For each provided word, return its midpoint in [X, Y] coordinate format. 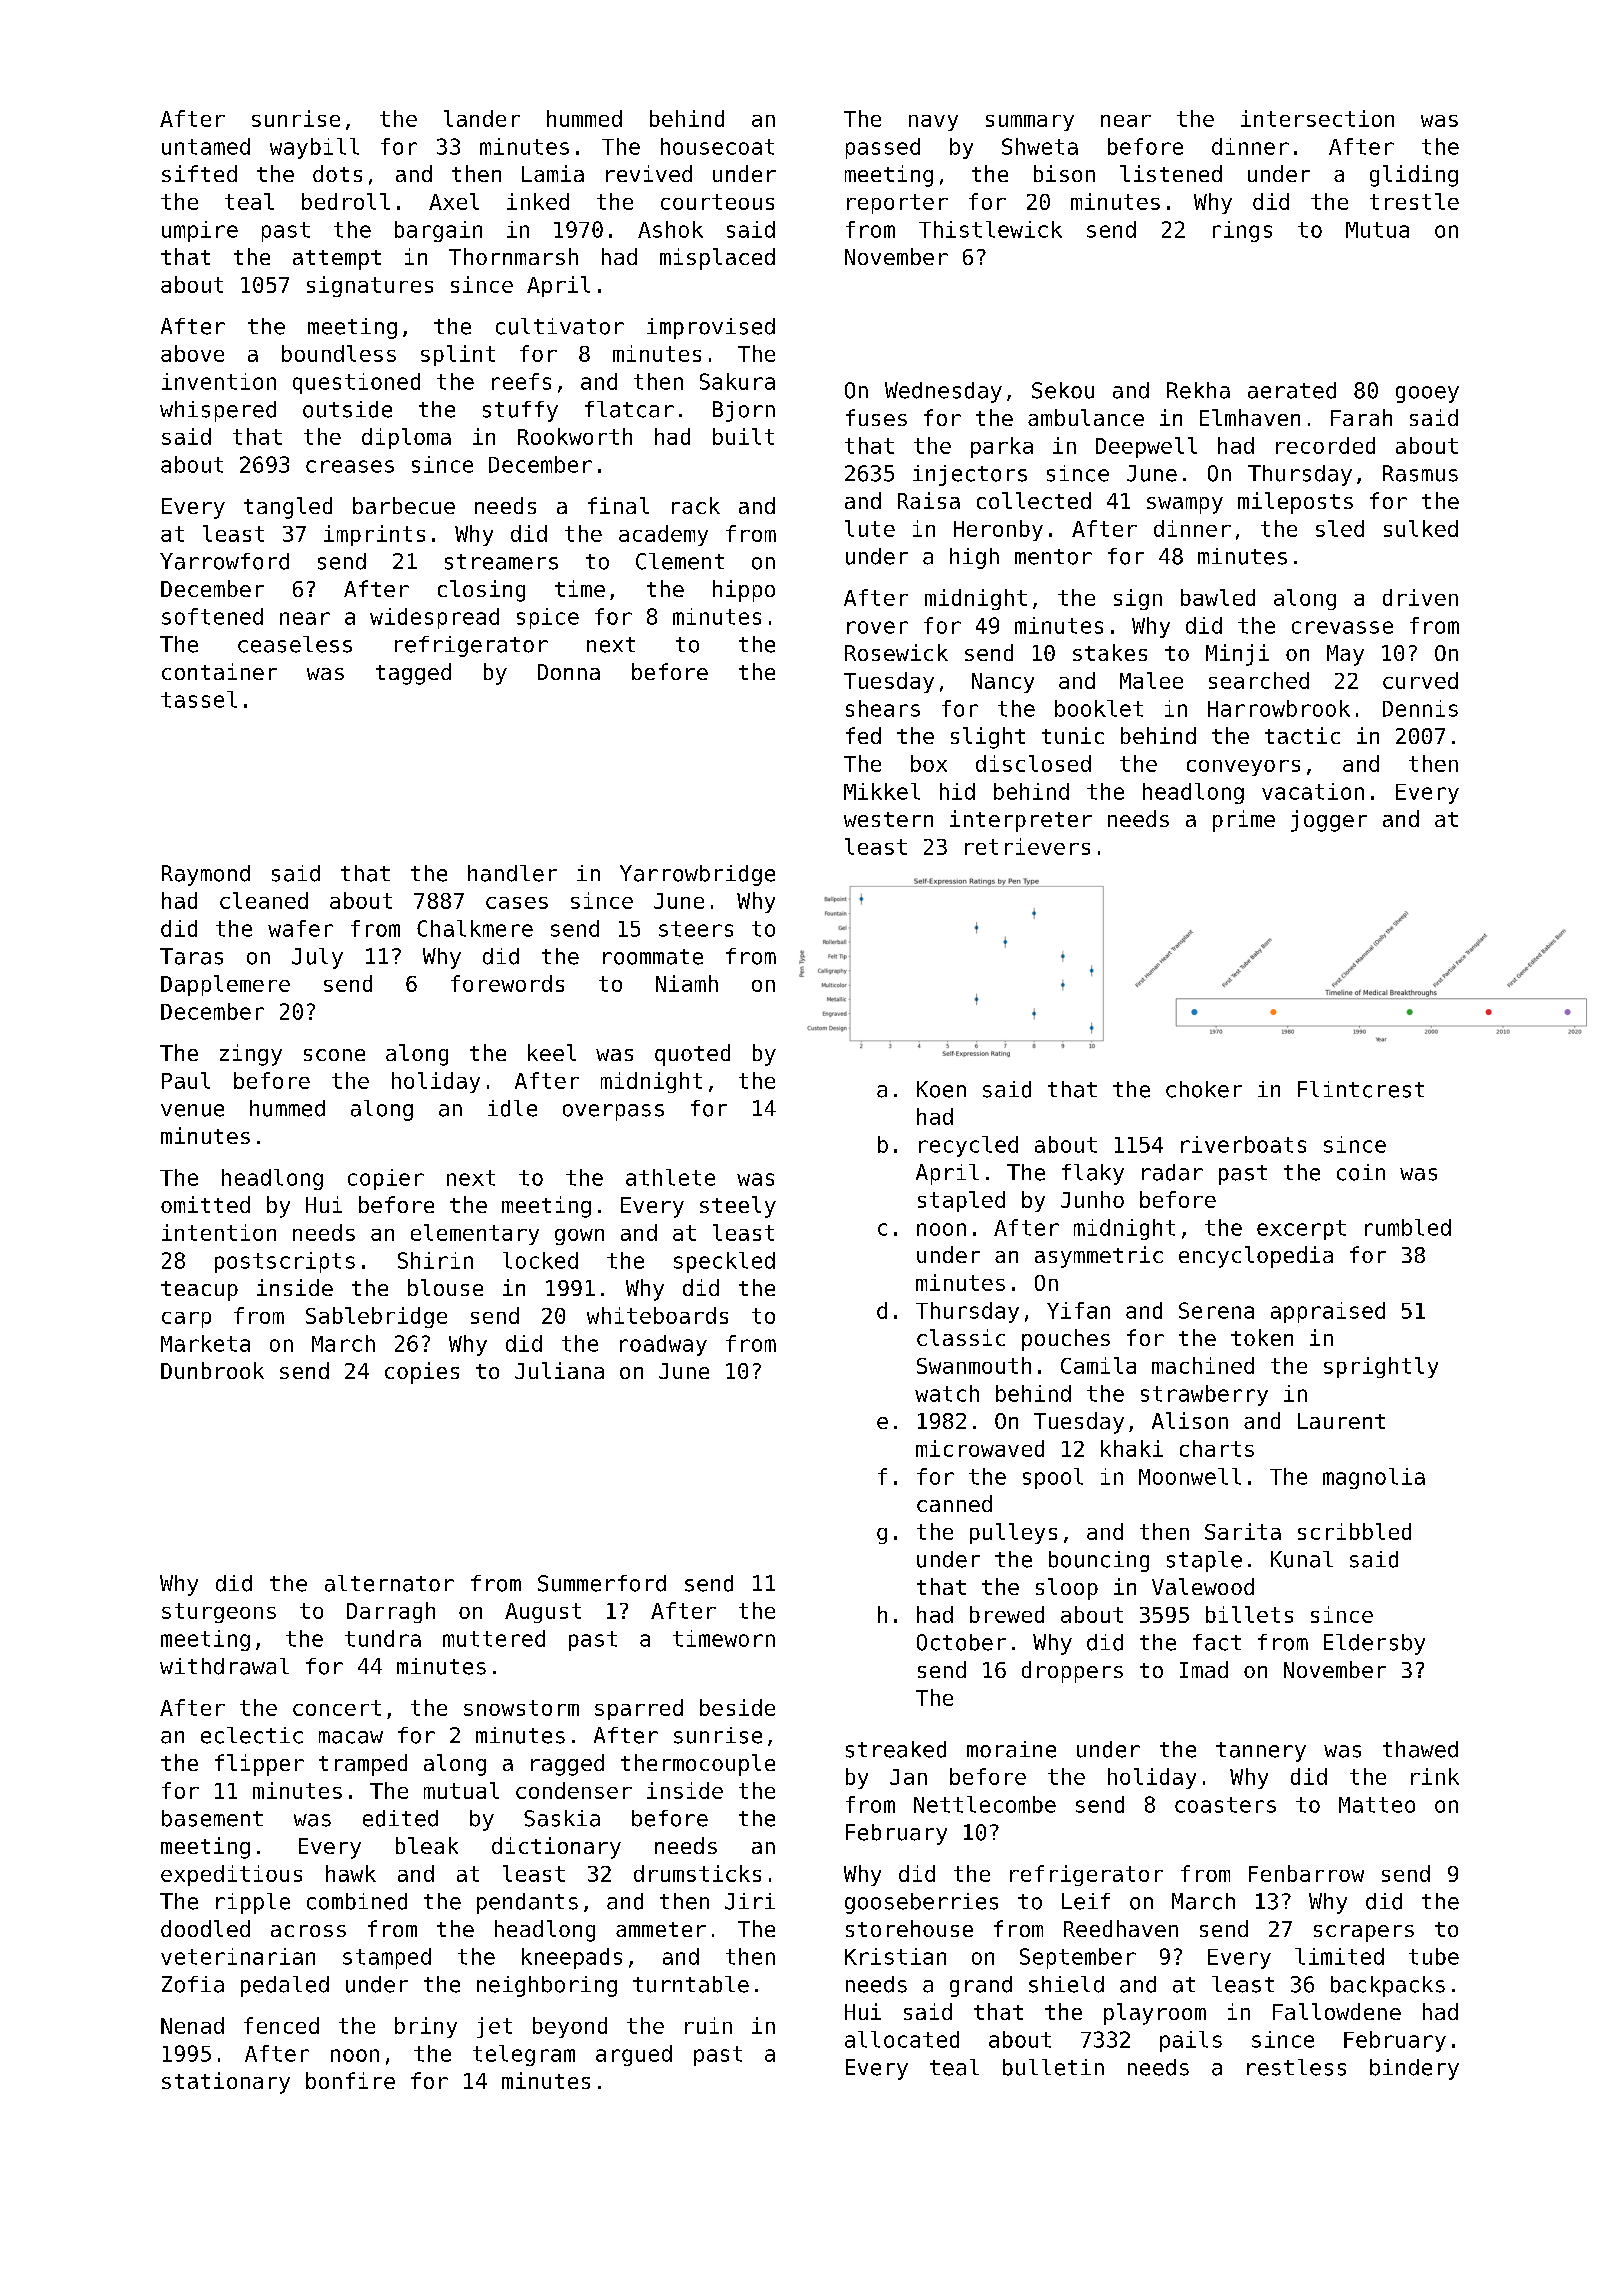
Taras [191, 956]
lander [482, 118]
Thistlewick [990, 229]
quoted [692, 1055]
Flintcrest [1361, 1089]
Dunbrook [212, 1370]
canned [954, 1503]
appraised [1328, 1312]
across [308, 1931]
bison [1064, 173]
